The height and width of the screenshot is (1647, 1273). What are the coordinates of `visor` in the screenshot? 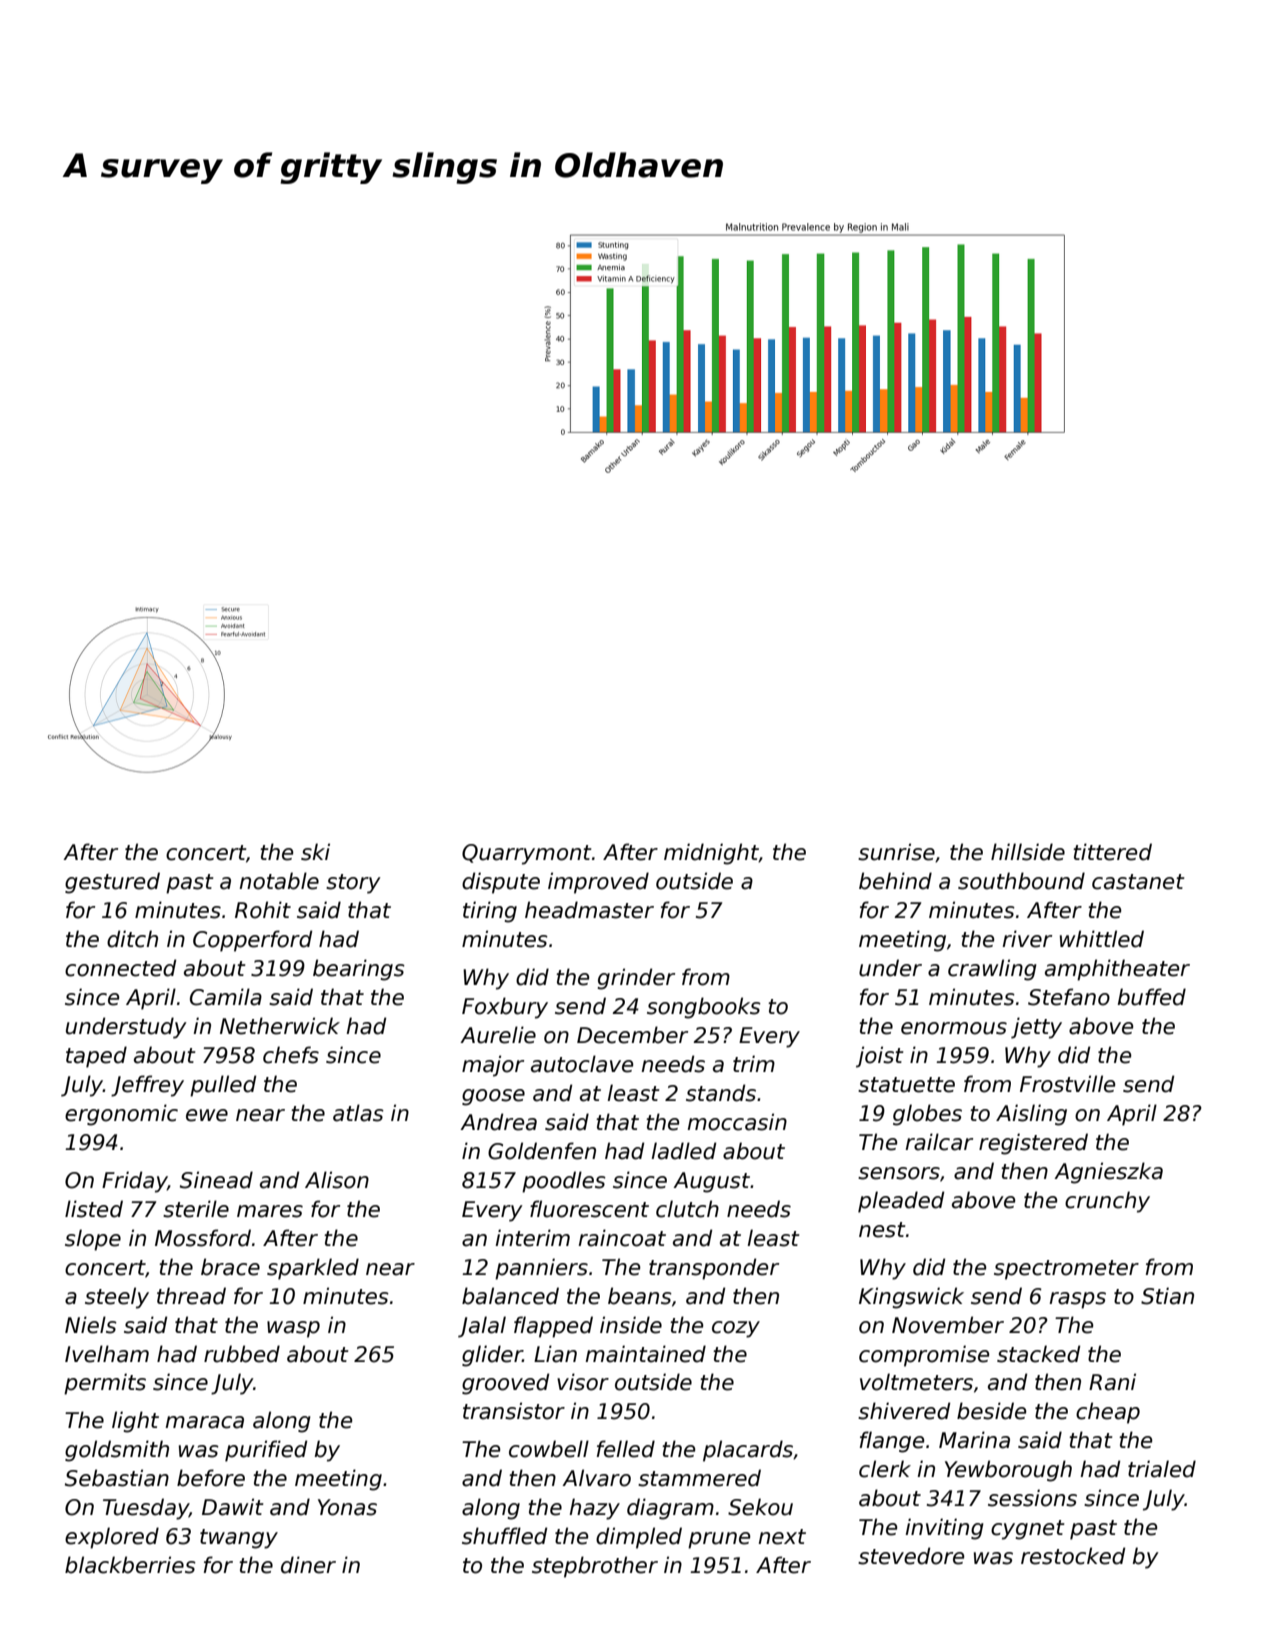 It's located at (583, 1382).
